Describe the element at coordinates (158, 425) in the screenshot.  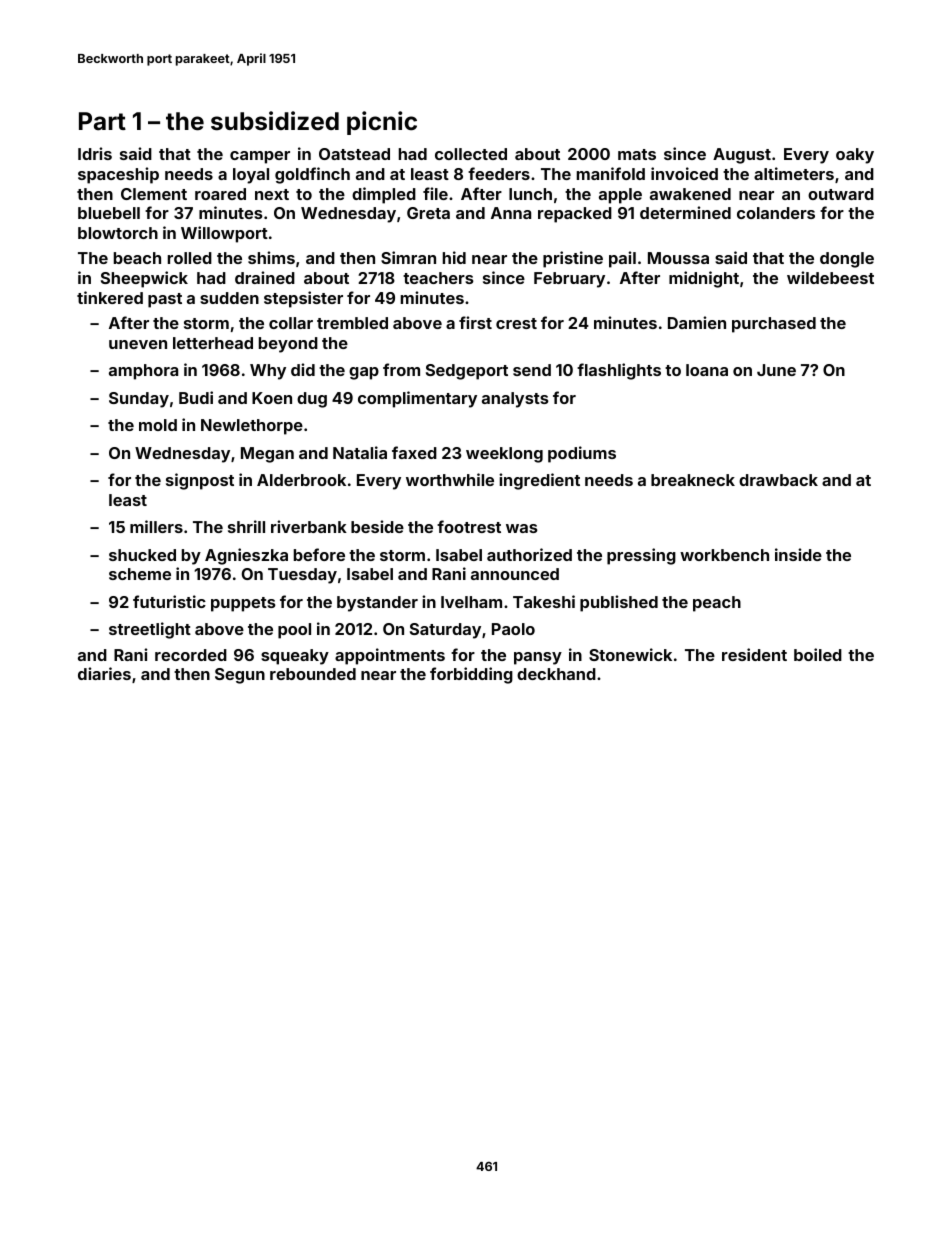
I see `mold` at that location.
